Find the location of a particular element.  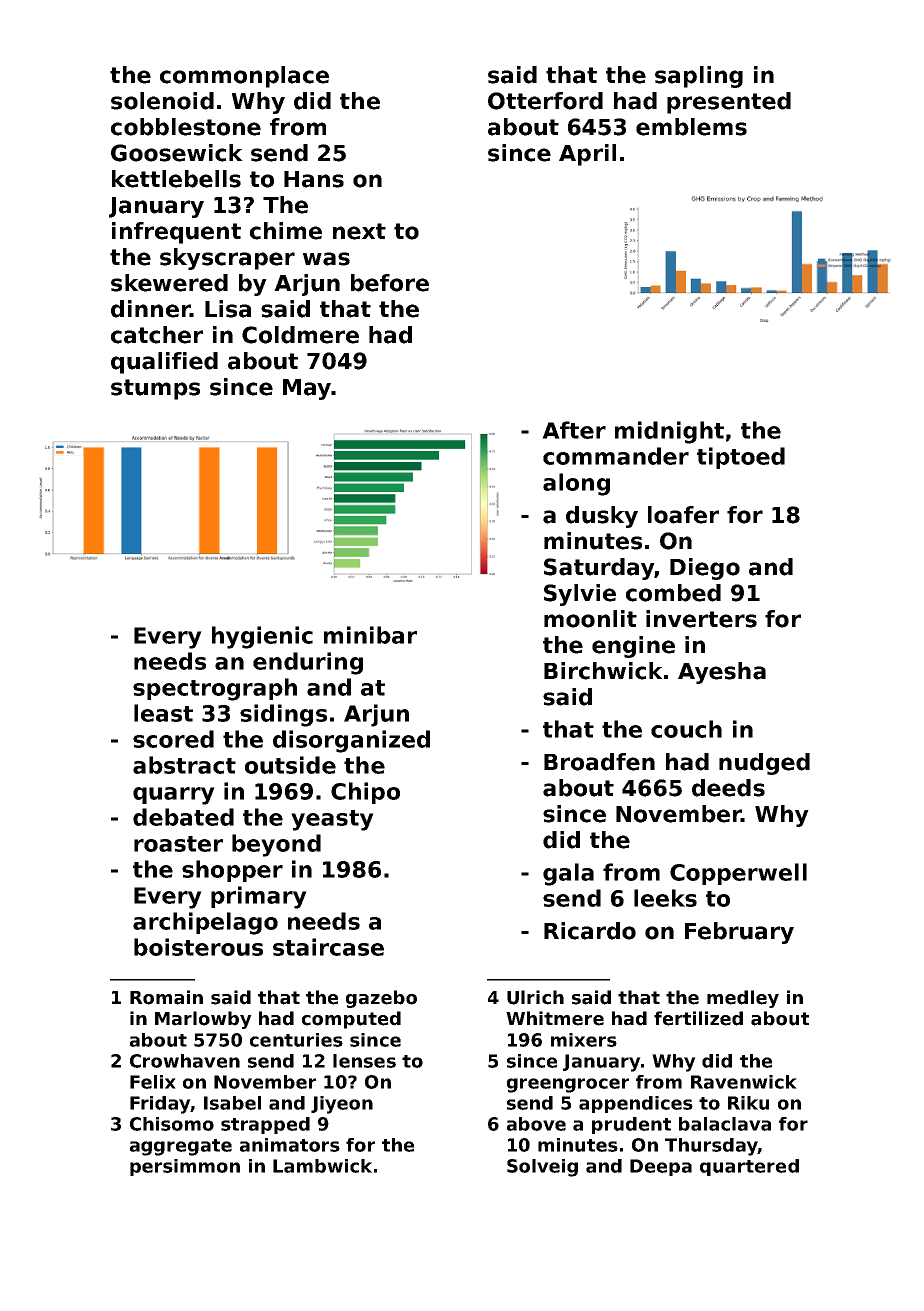

disorganized is located at coordinates (351, 741).
